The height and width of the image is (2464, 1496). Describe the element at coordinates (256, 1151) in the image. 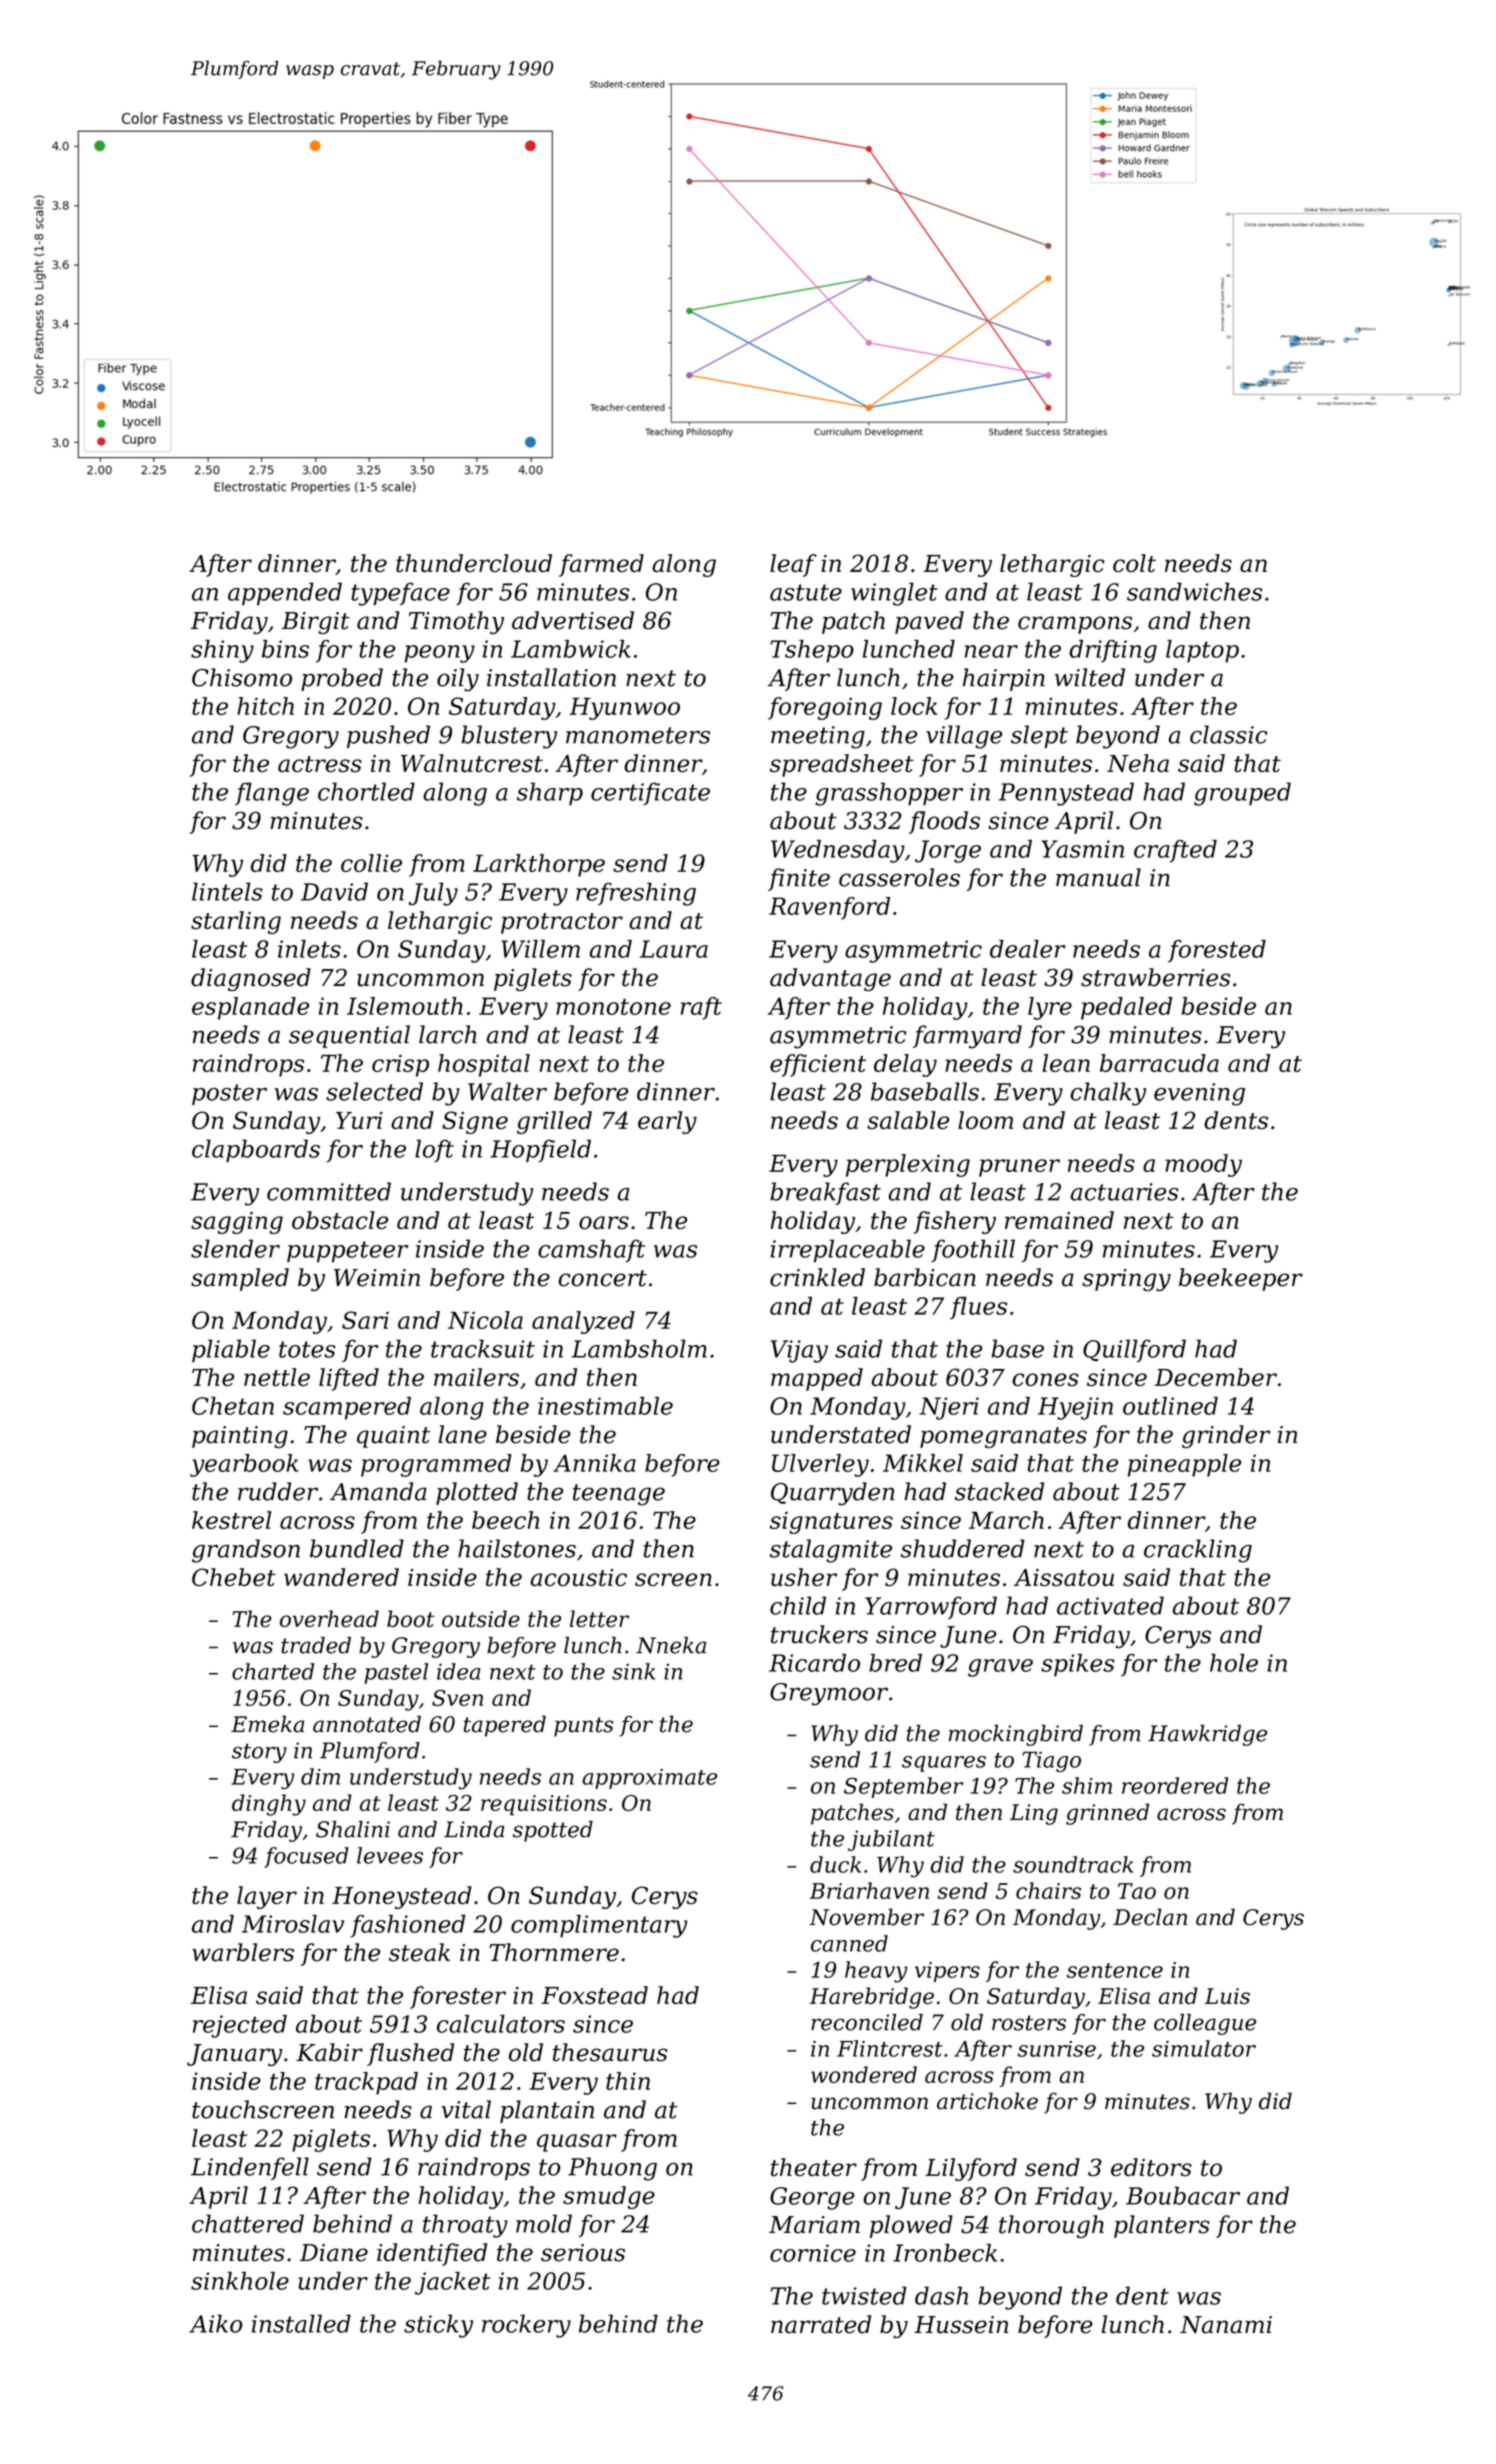

I see `clapboards` at that location.
